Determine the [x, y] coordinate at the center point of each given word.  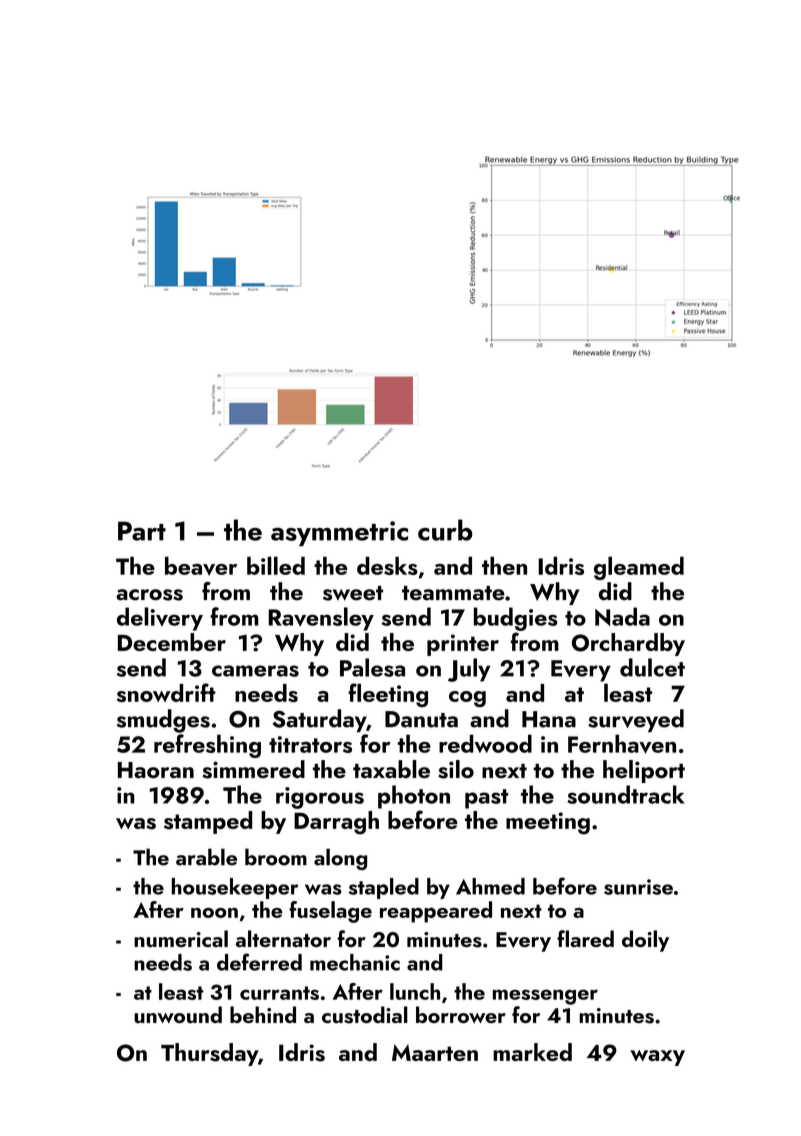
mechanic [355, 962]
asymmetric [339, 533]
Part [142, 531]
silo [456, 769]
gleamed [639, 568]
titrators [310, 744]
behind [263, 1014]
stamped [208, 822]
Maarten [435, 1052]
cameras [255, 671]
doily [645, 941]
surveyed [636, 720]
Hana [549, 719]
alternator [283, 938]
